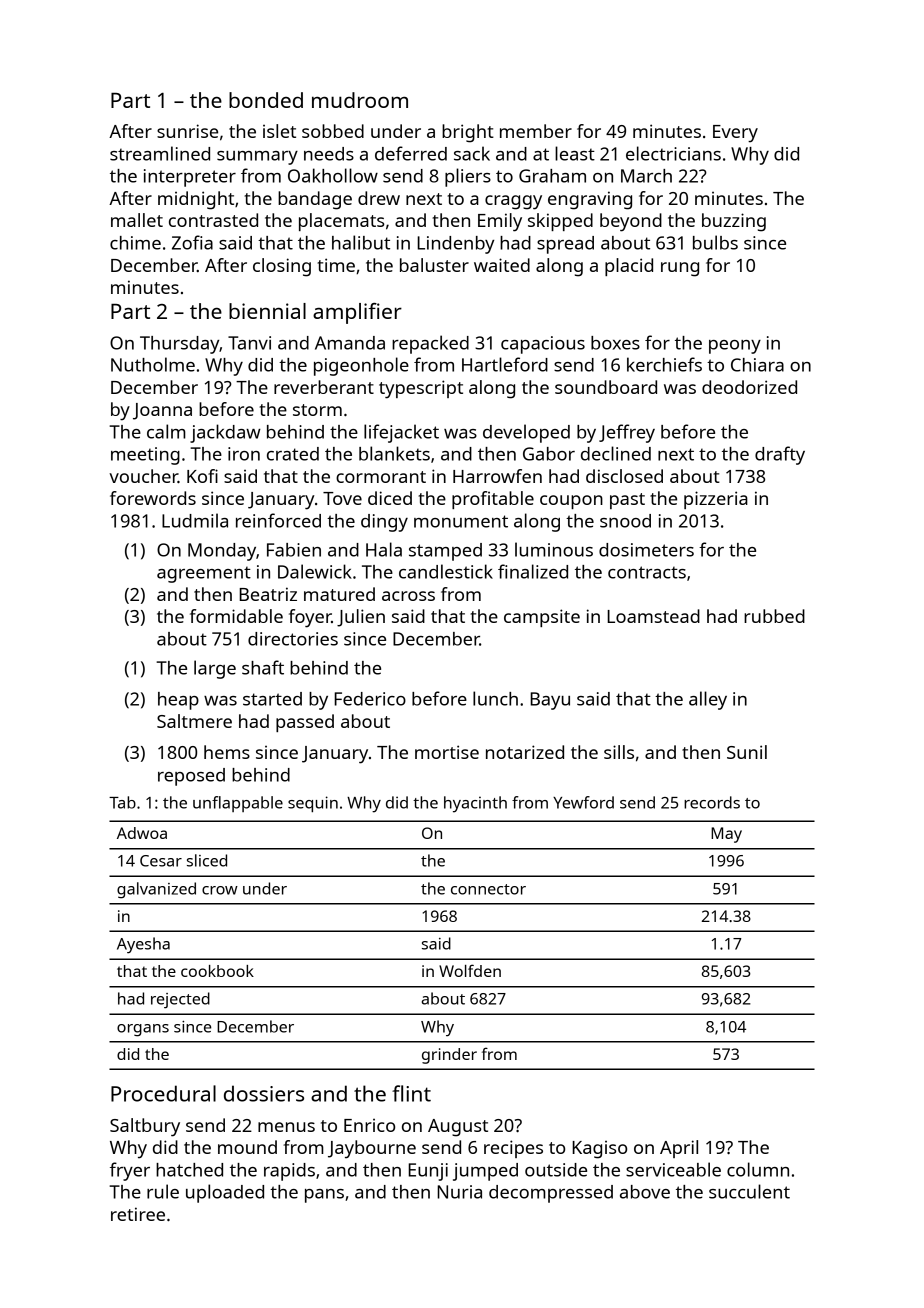 This screenshot has width=924, height=1308. Describe the element at coordinates (360, 100) in the screenshot. I see `mudroom` at that location.
